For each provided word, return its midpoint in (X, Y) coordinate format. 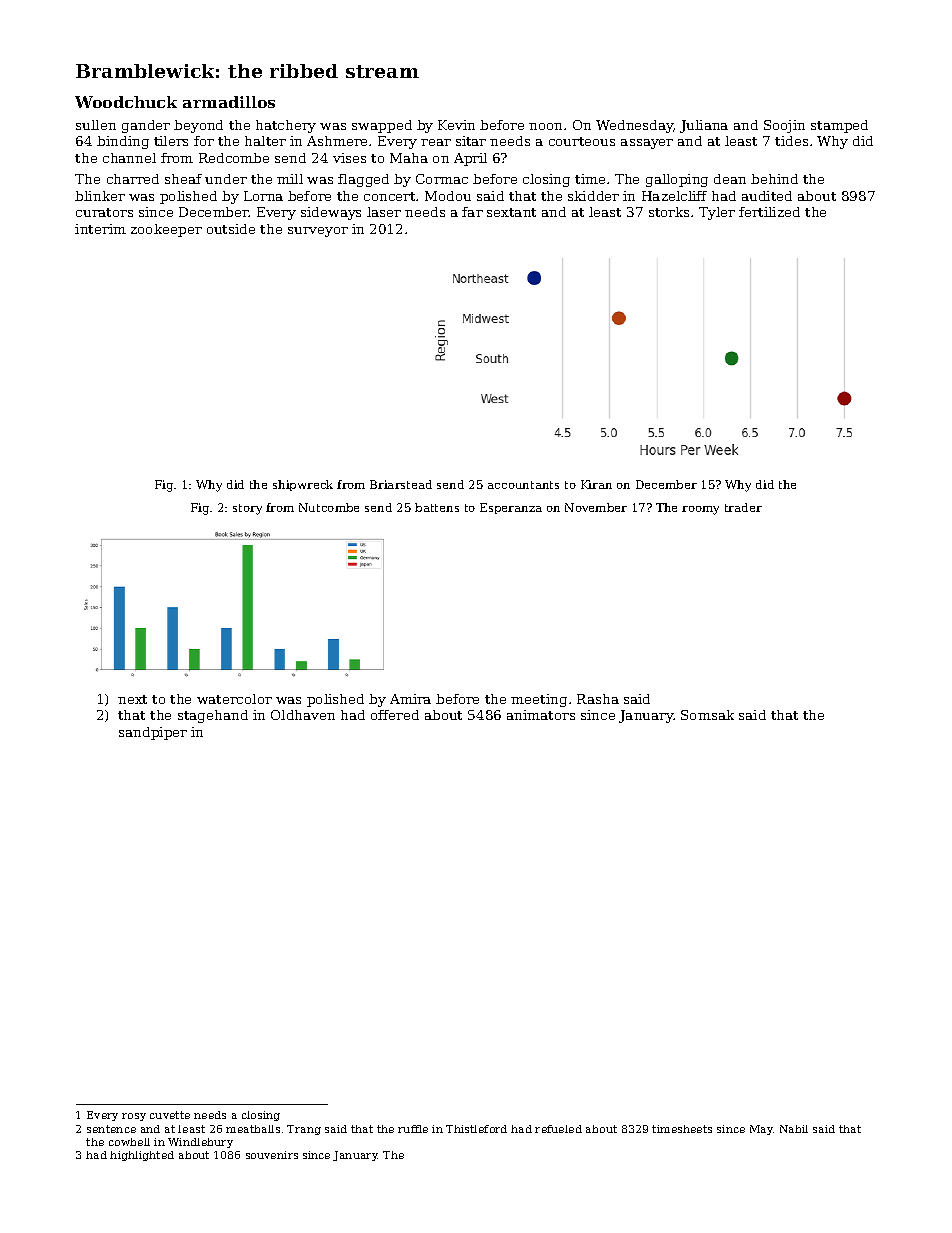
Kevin (456, 125)
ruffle (413, 1129)
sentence (111, 1129)
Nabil (794, 1129)
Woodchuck (126, 102)
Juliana (704, 126)
